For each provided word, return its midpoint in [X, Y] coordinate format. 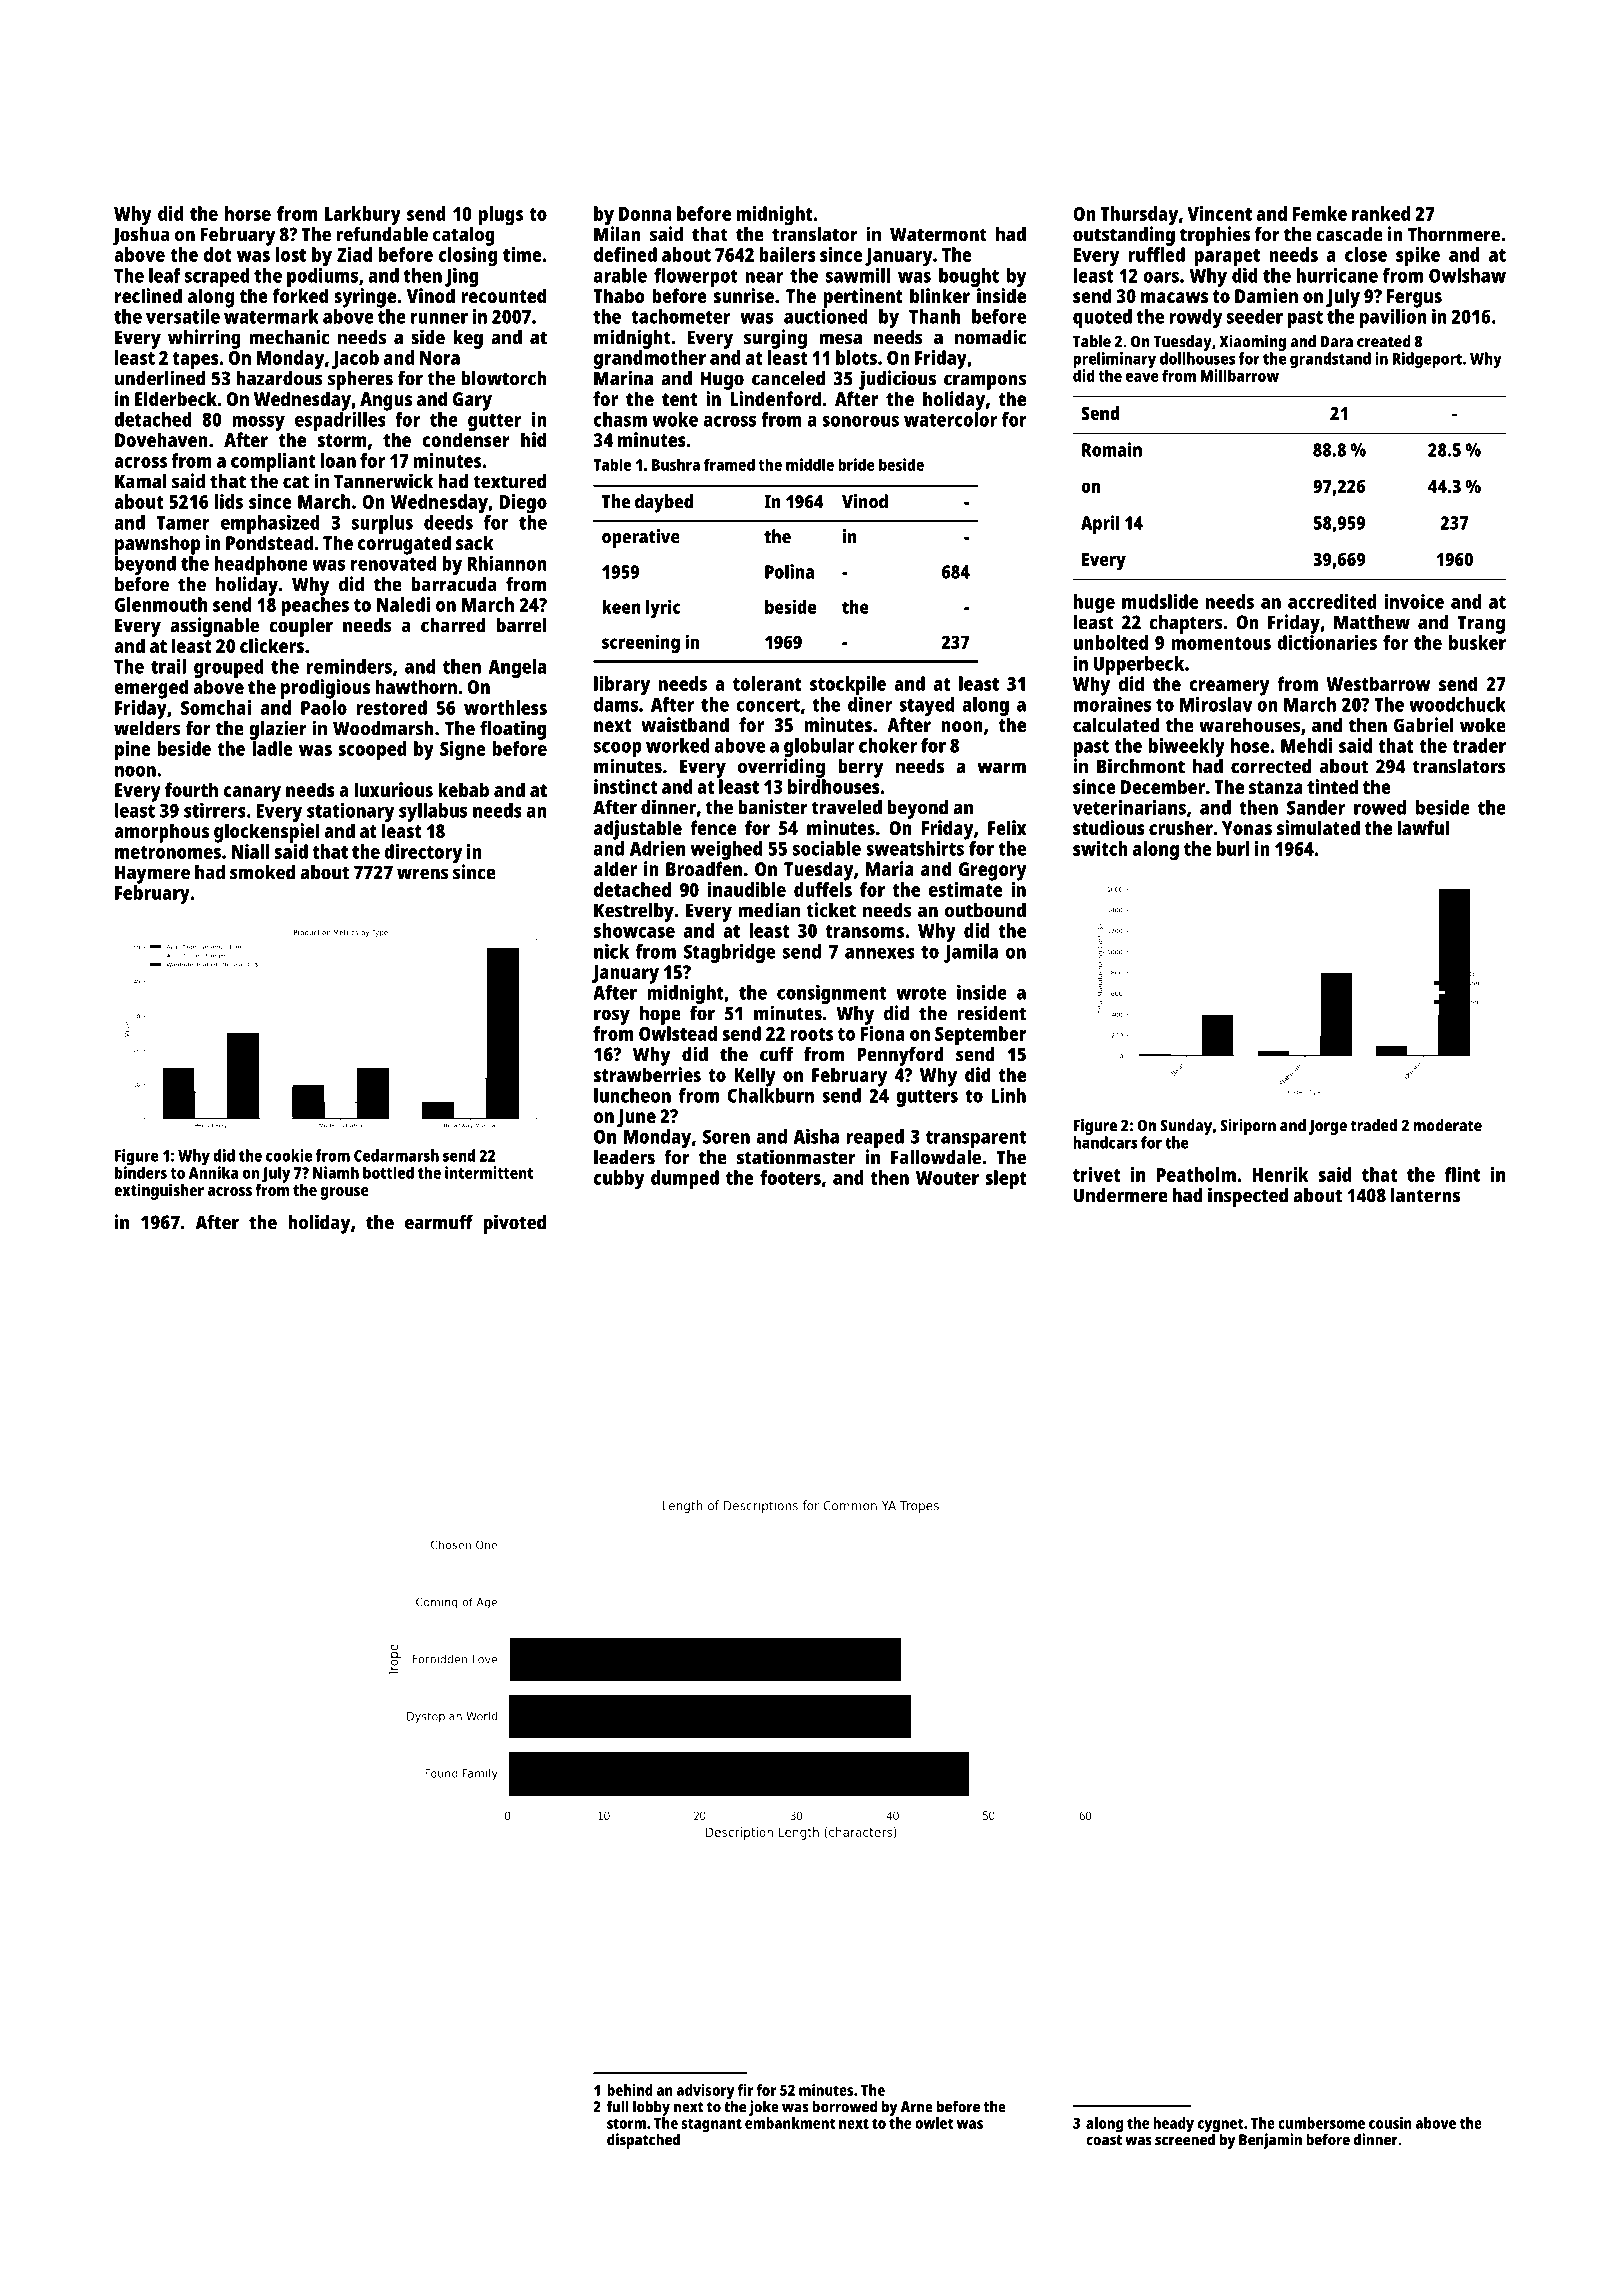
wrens [422, 874]
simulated [1318, 827]
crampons [985, 382]
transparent [976, 1139]
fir [745, 2090]
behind [630, 2090]
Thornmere [1454, 234]
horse [248, 213]
